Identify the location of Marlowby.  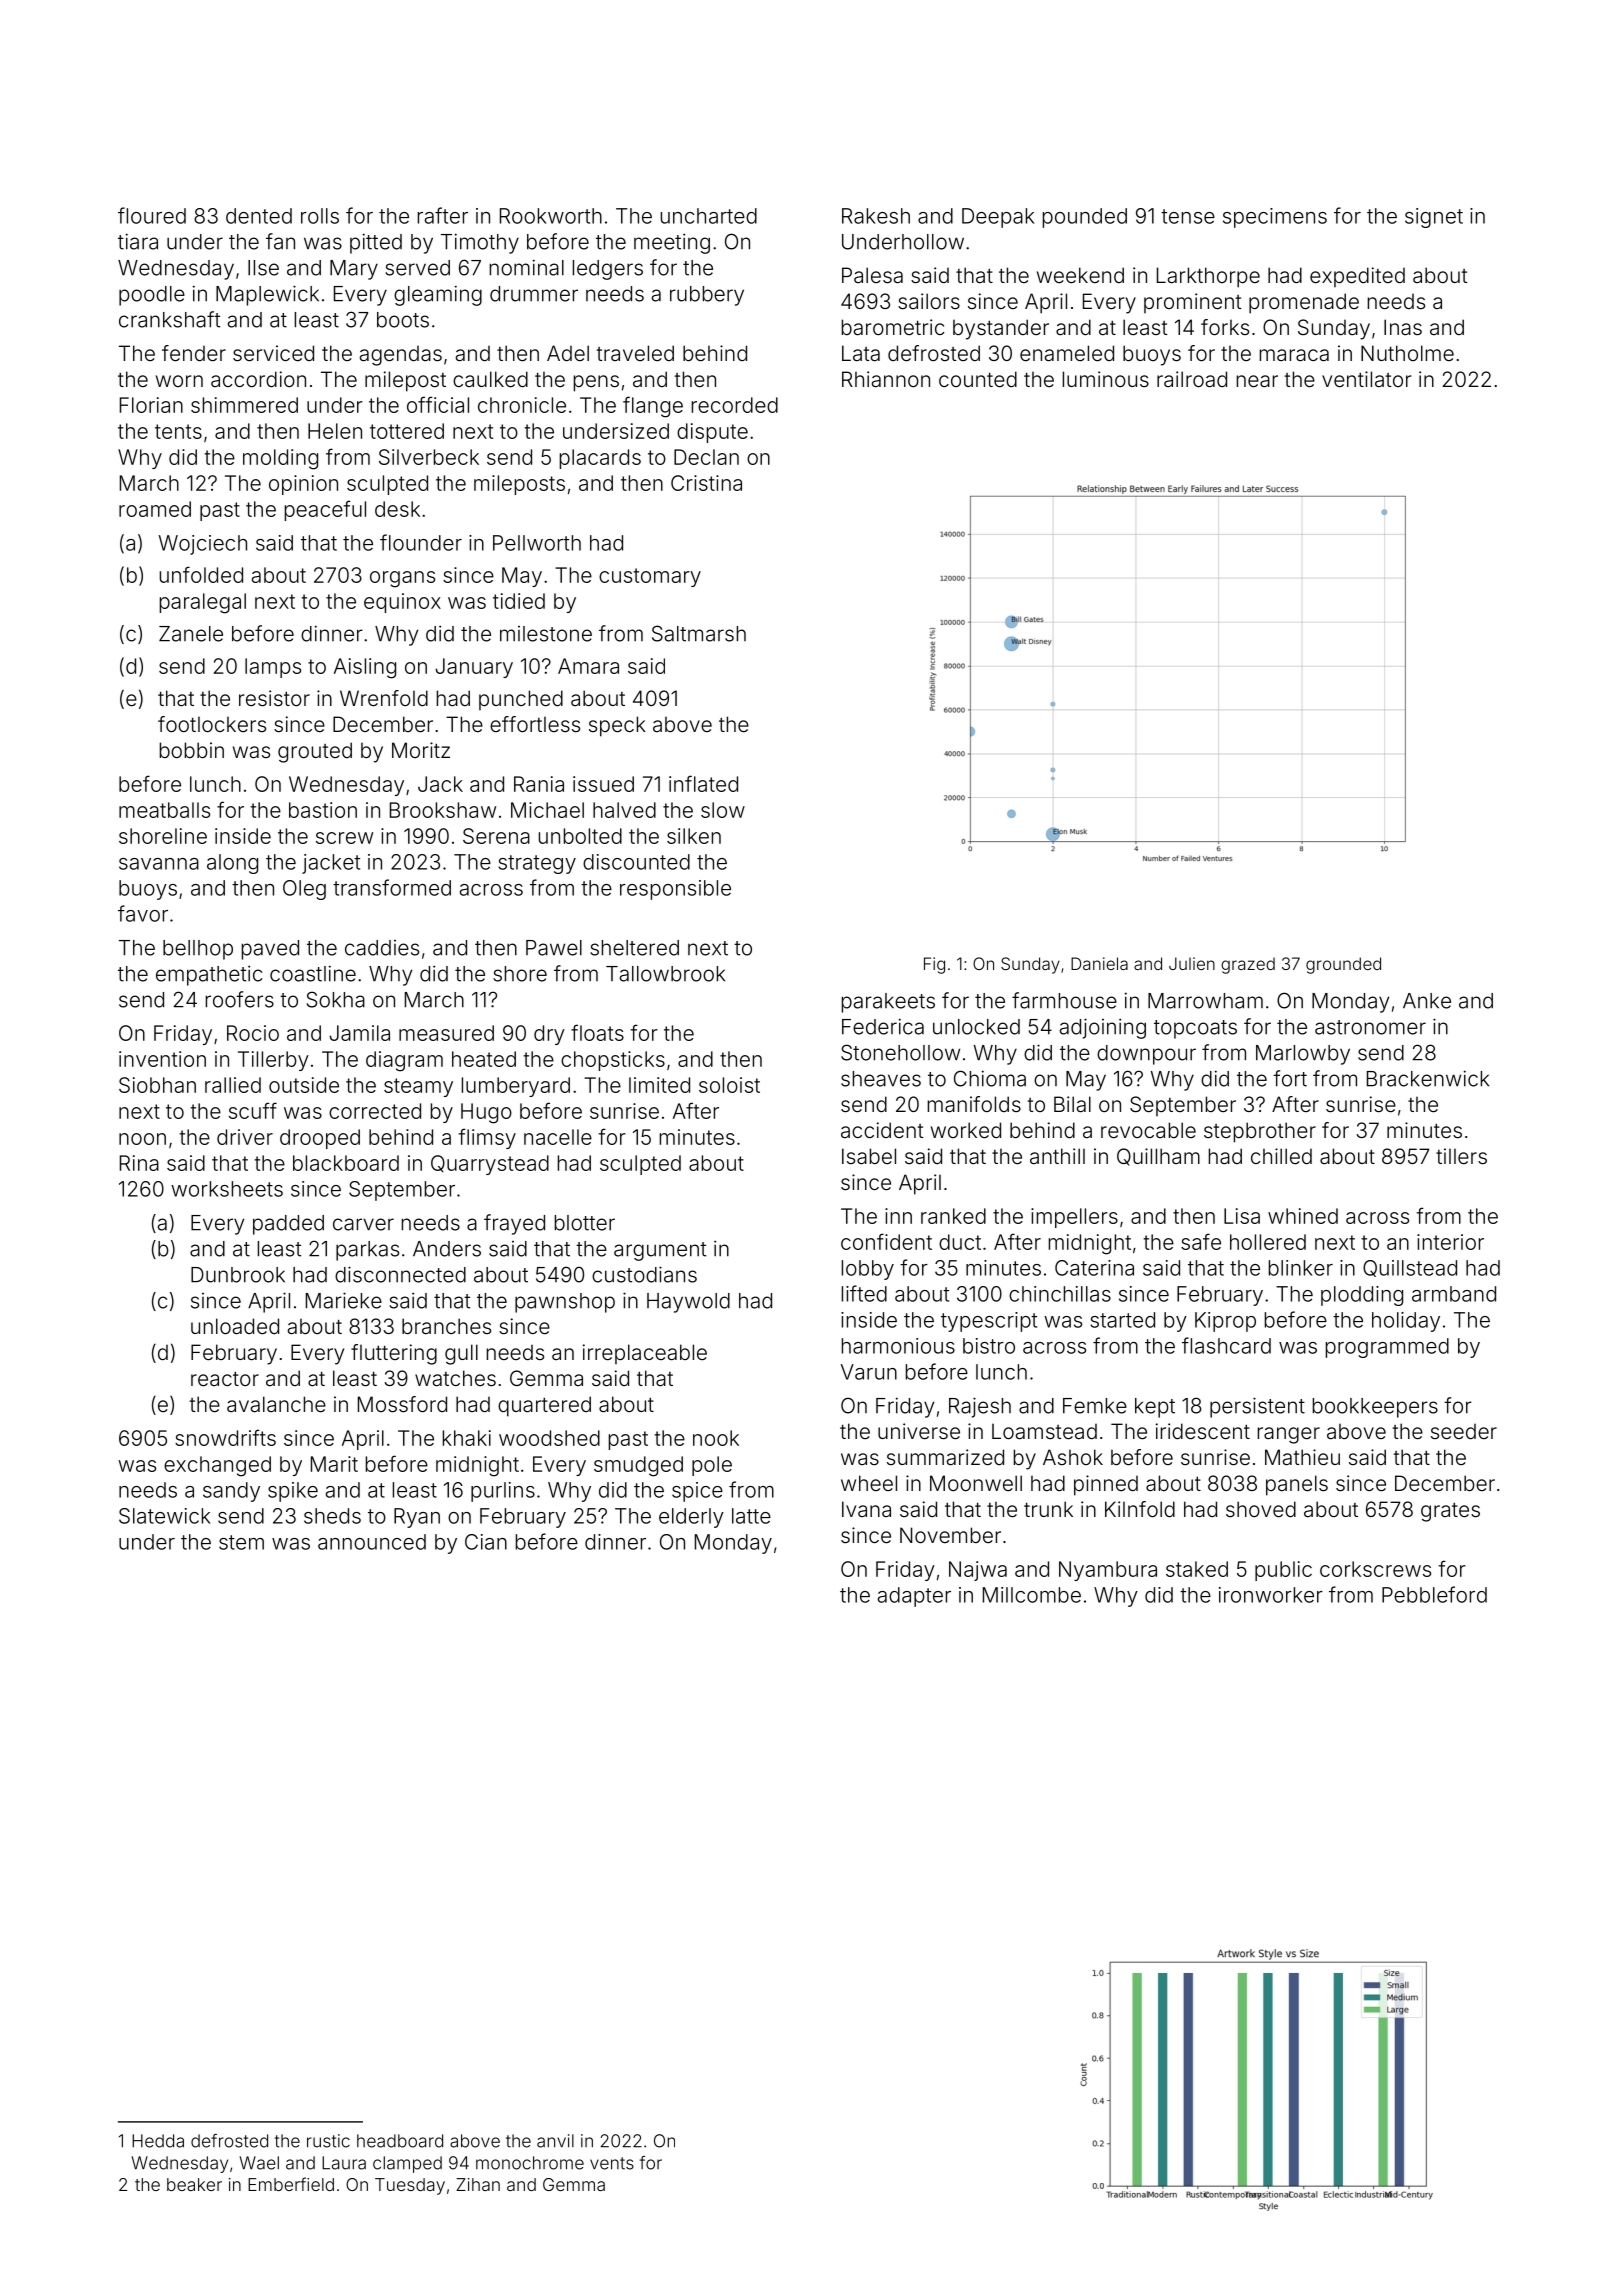
(1303, 1055).
